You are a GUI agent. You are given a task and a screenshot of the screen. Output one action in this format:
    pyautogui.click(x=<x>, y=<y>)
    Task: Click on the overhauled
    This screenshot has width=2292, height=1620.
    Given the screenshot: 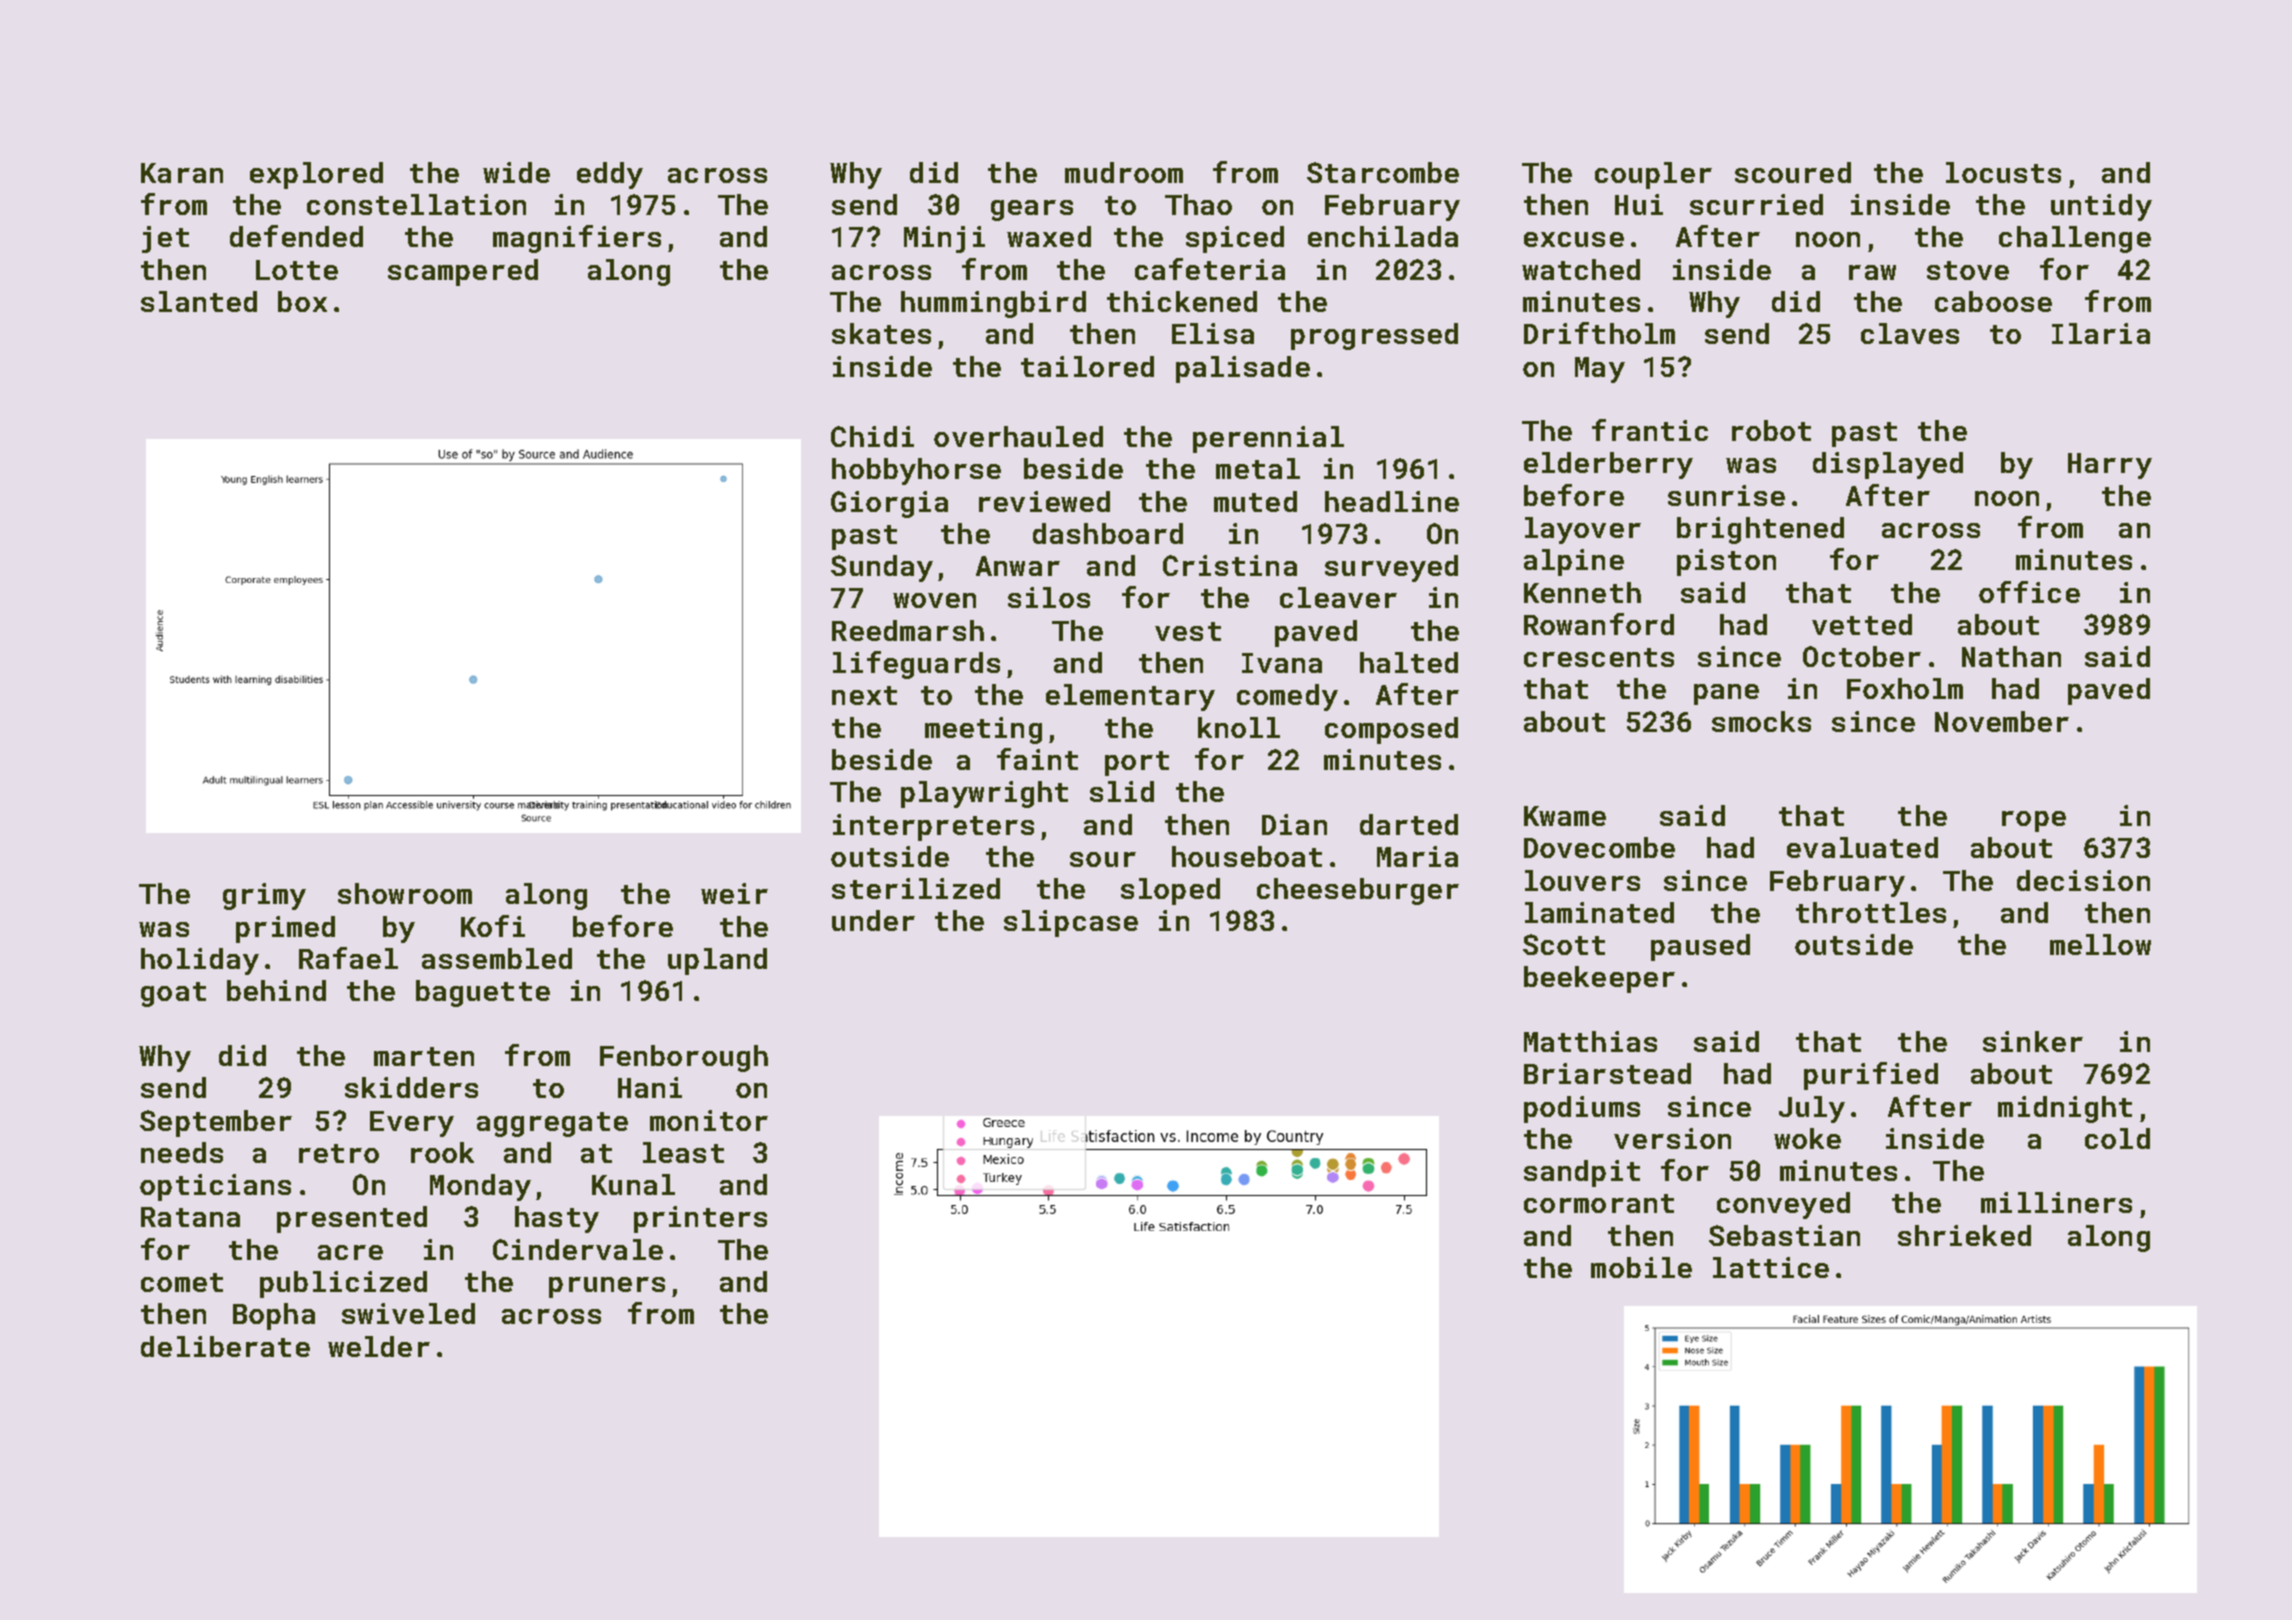 What is the action you would take?
    pyautogui.click(x=1018, y=436)
